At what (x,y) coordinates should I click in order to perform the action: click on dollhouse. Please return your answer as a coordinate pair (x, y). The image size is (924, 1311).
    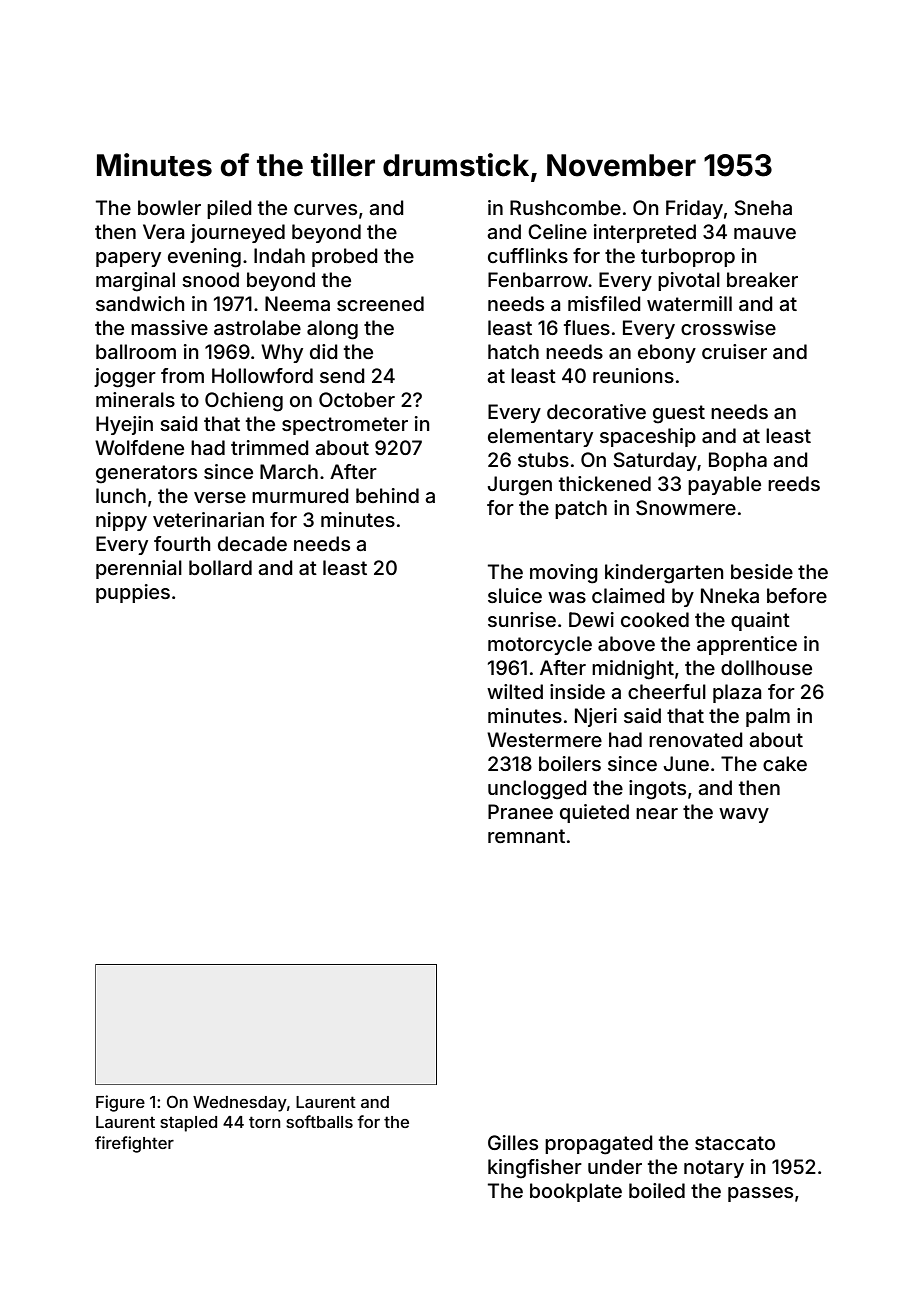
    Looking at the image, I should click on (766, 667).
